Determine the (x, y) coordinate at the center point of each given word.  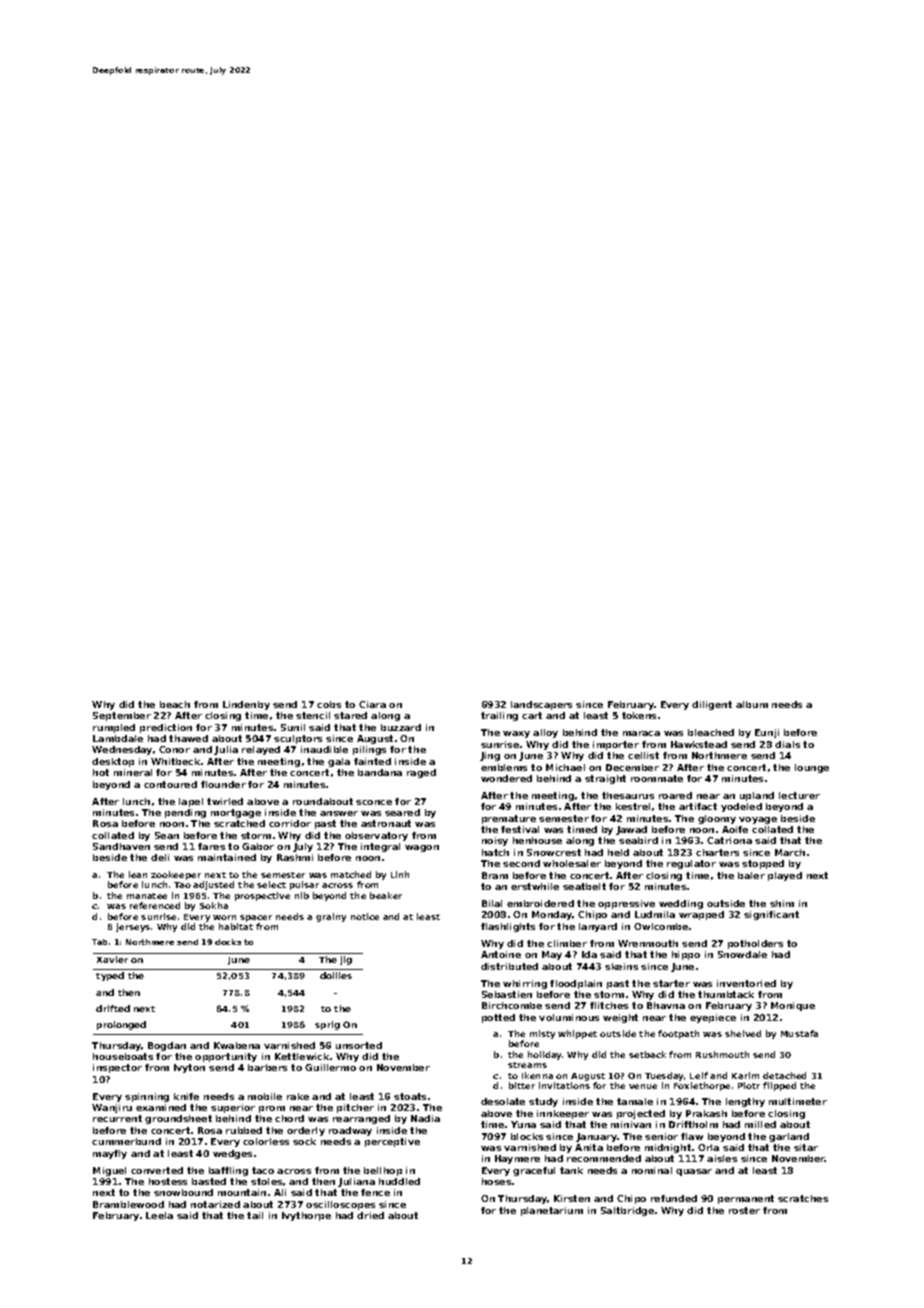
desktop (113, 762)
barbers (267, 1067)
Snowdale (742, 954)
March (790, 852)
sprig (327, 1025)
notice (365, 916)
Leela (159, 1215)
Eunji (767, 733)
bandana (380, 772)
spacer (256, 918)
